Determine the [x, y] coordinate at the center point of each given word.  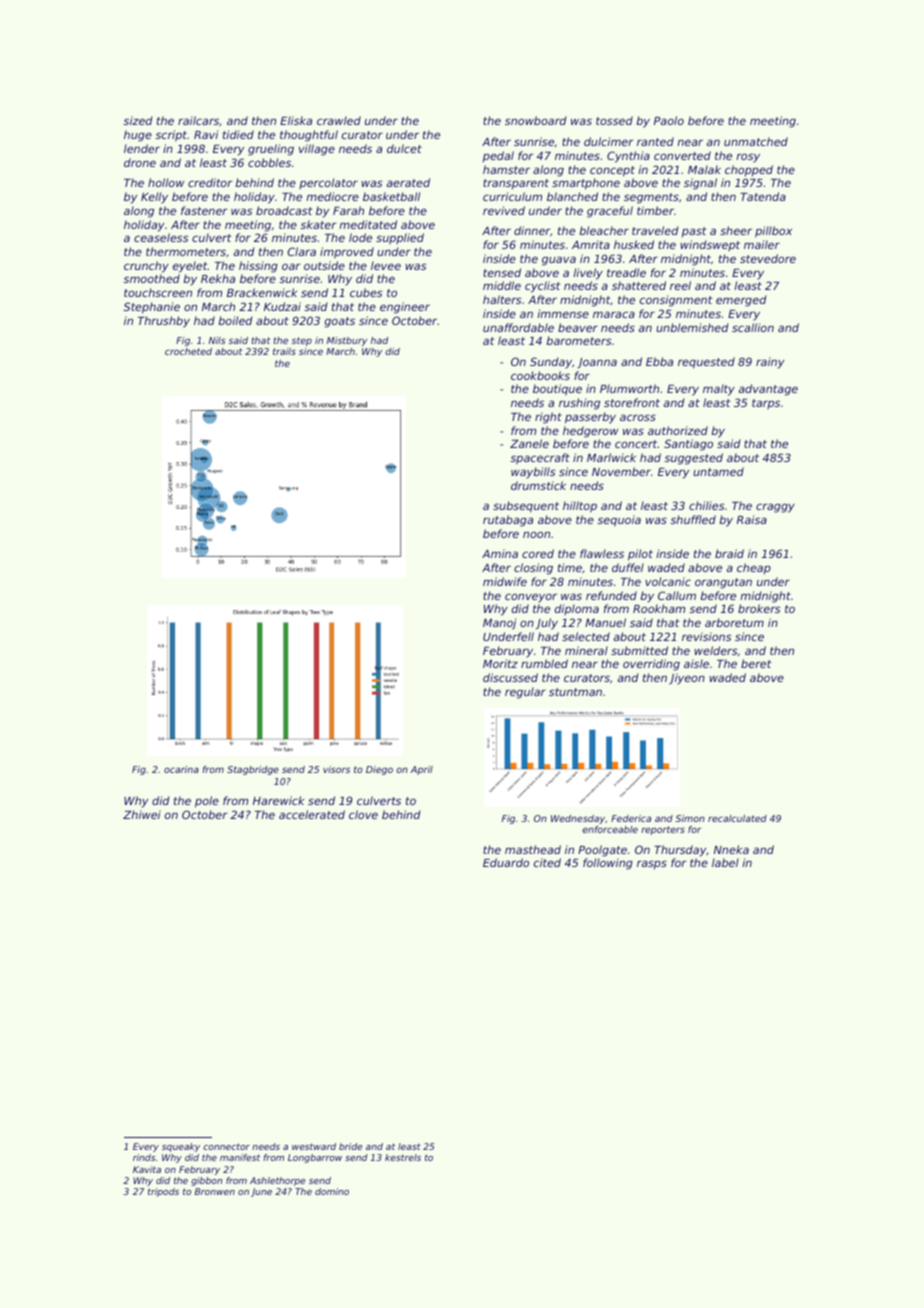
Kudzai [282, 306]
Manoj [499, 624]
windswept [710, 245]
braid [729, 553]
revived [504, 210]
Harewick [278, 800]
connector [226, 1146]
